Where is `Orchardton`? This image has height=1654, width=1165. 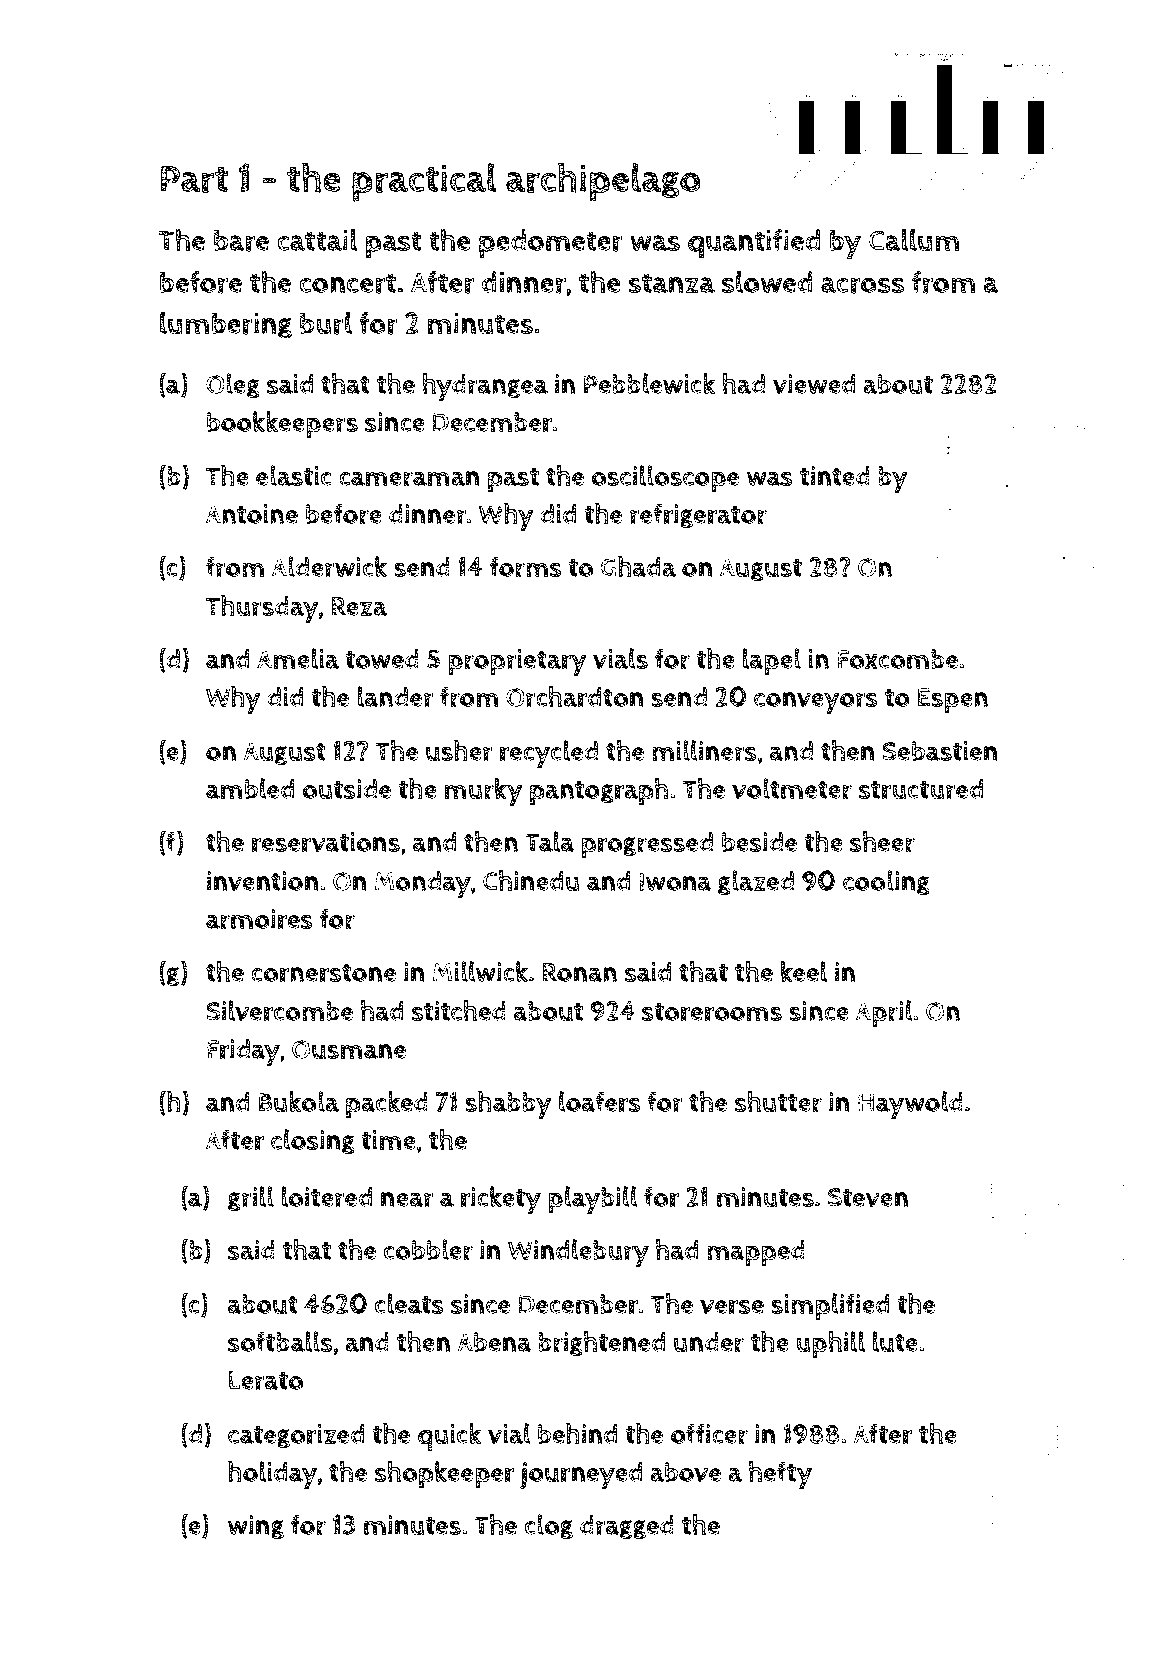 Orchardton is located at coordinates (575, 697).
